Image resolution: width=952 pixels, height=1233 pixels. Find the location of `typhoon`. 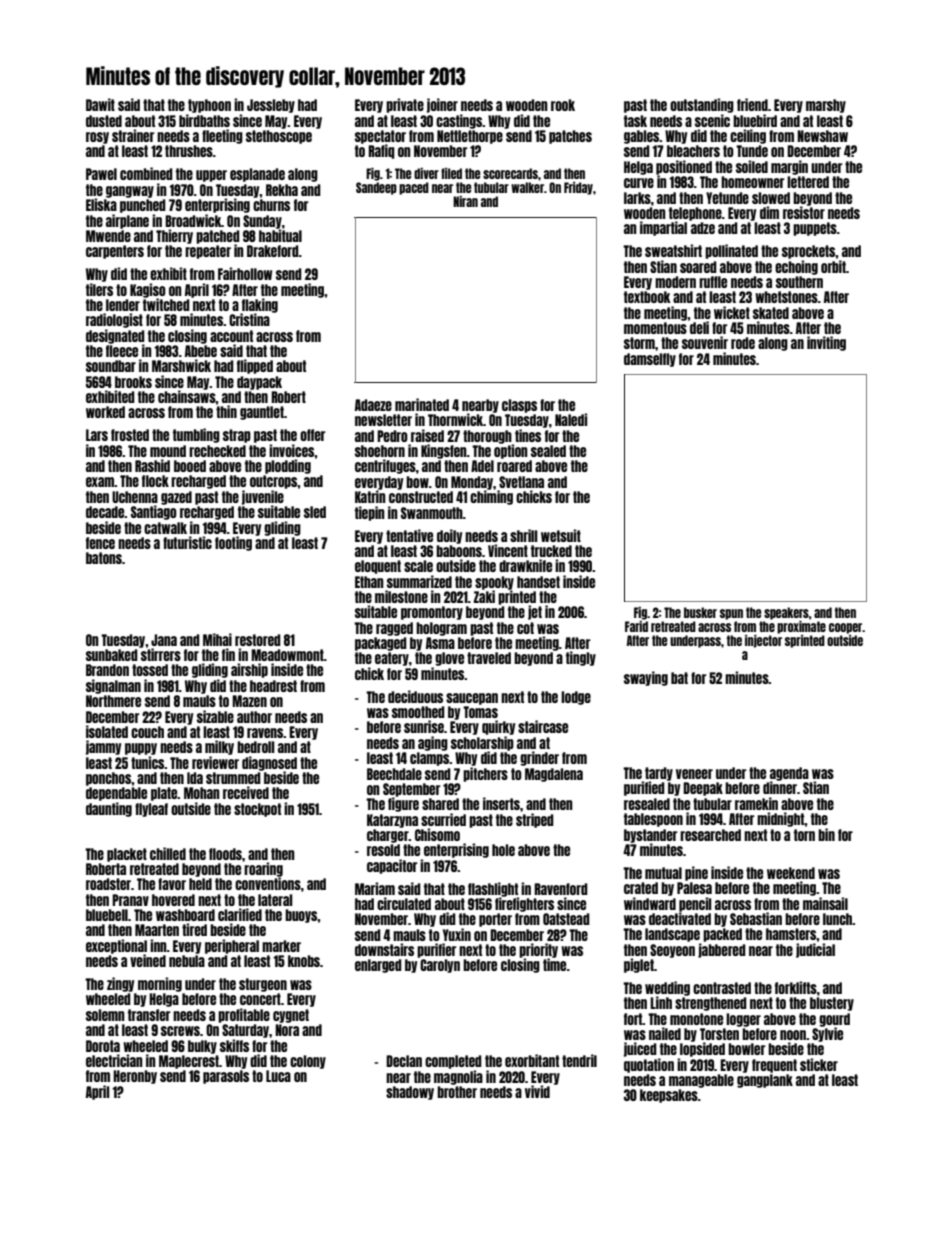

typhoon is located at coordinates (209, 106).
